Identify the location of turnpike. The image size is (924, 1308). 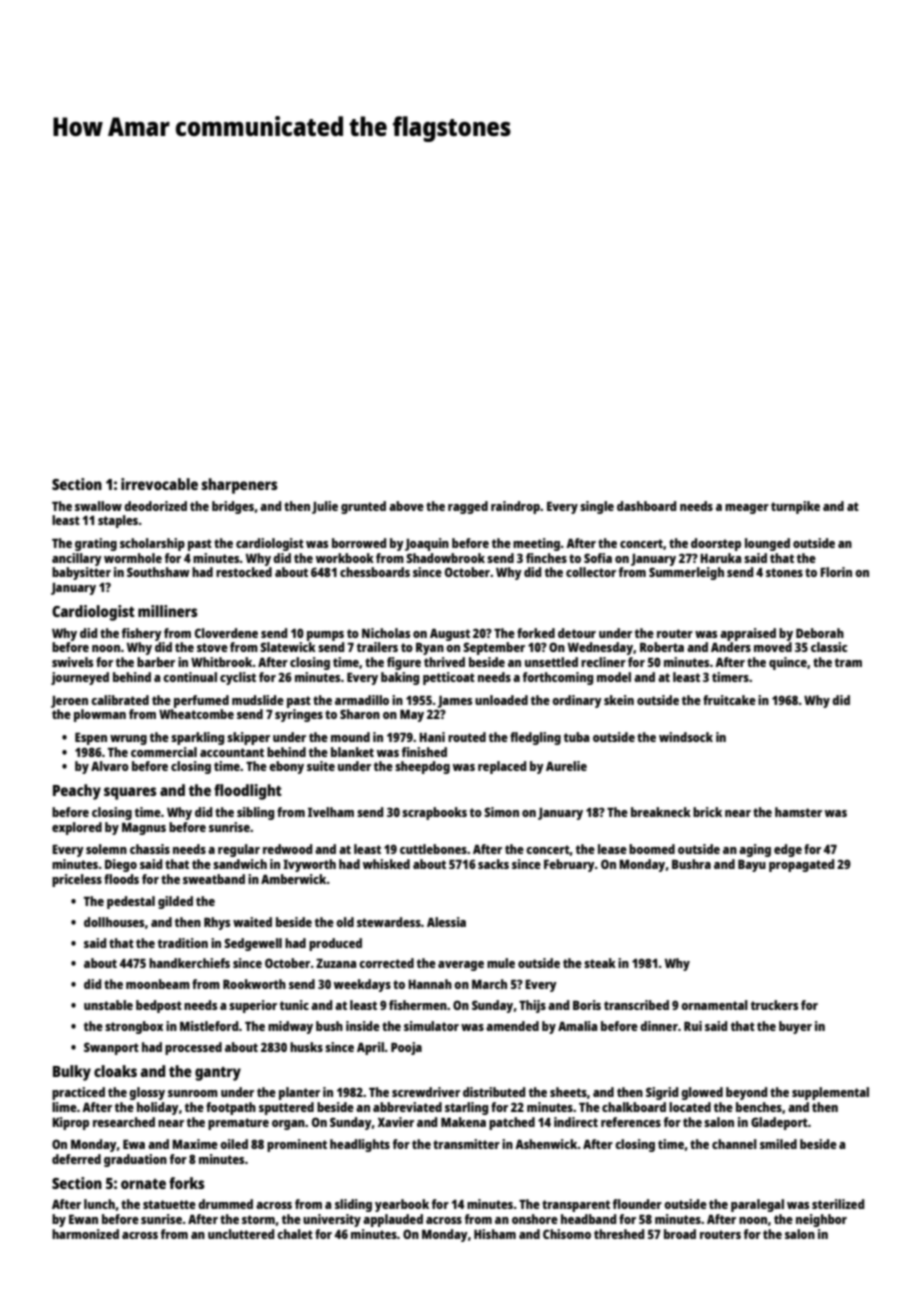
(795, 507).
